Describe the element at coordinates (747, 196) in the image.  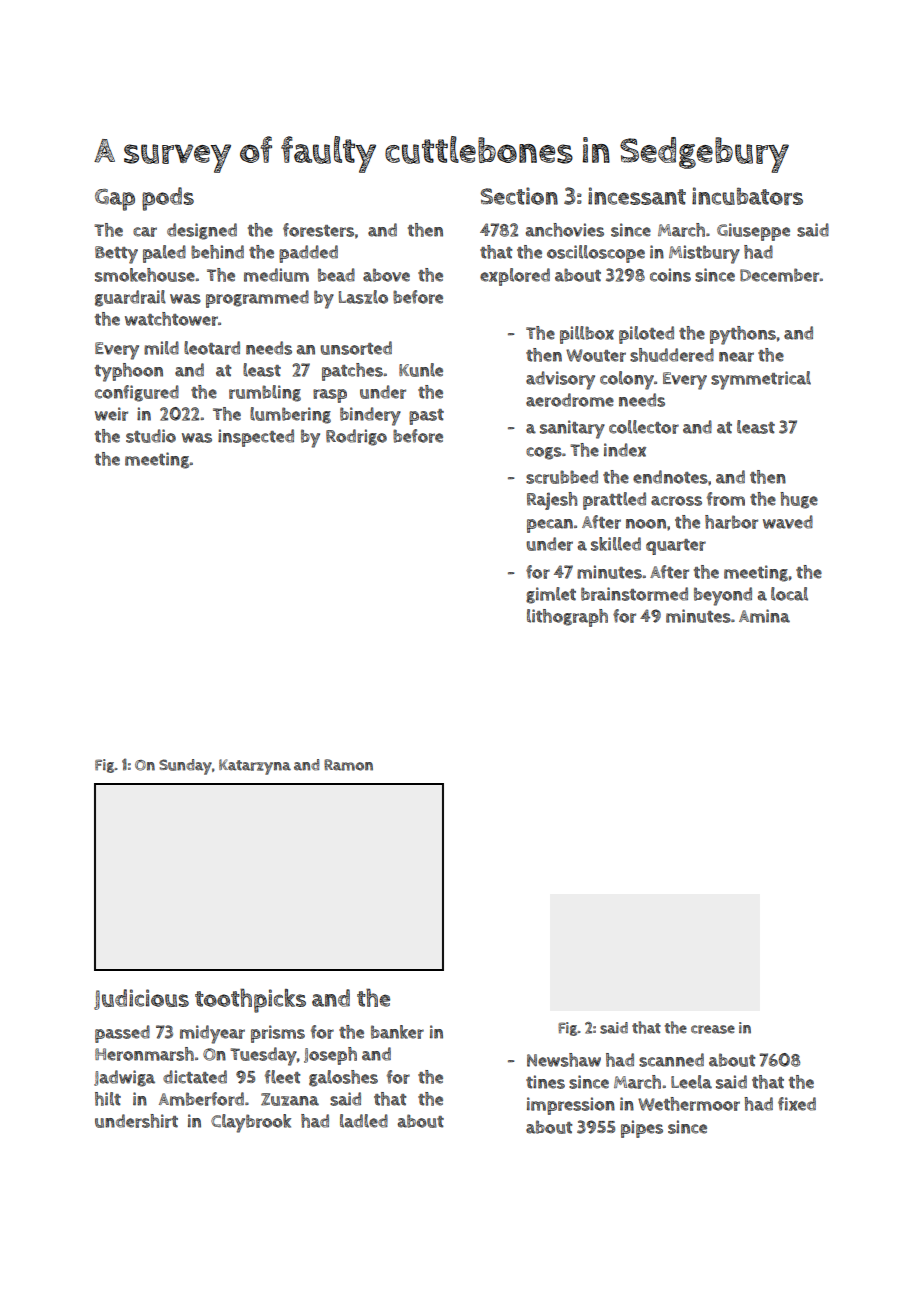
I see `incubators` at that location.
